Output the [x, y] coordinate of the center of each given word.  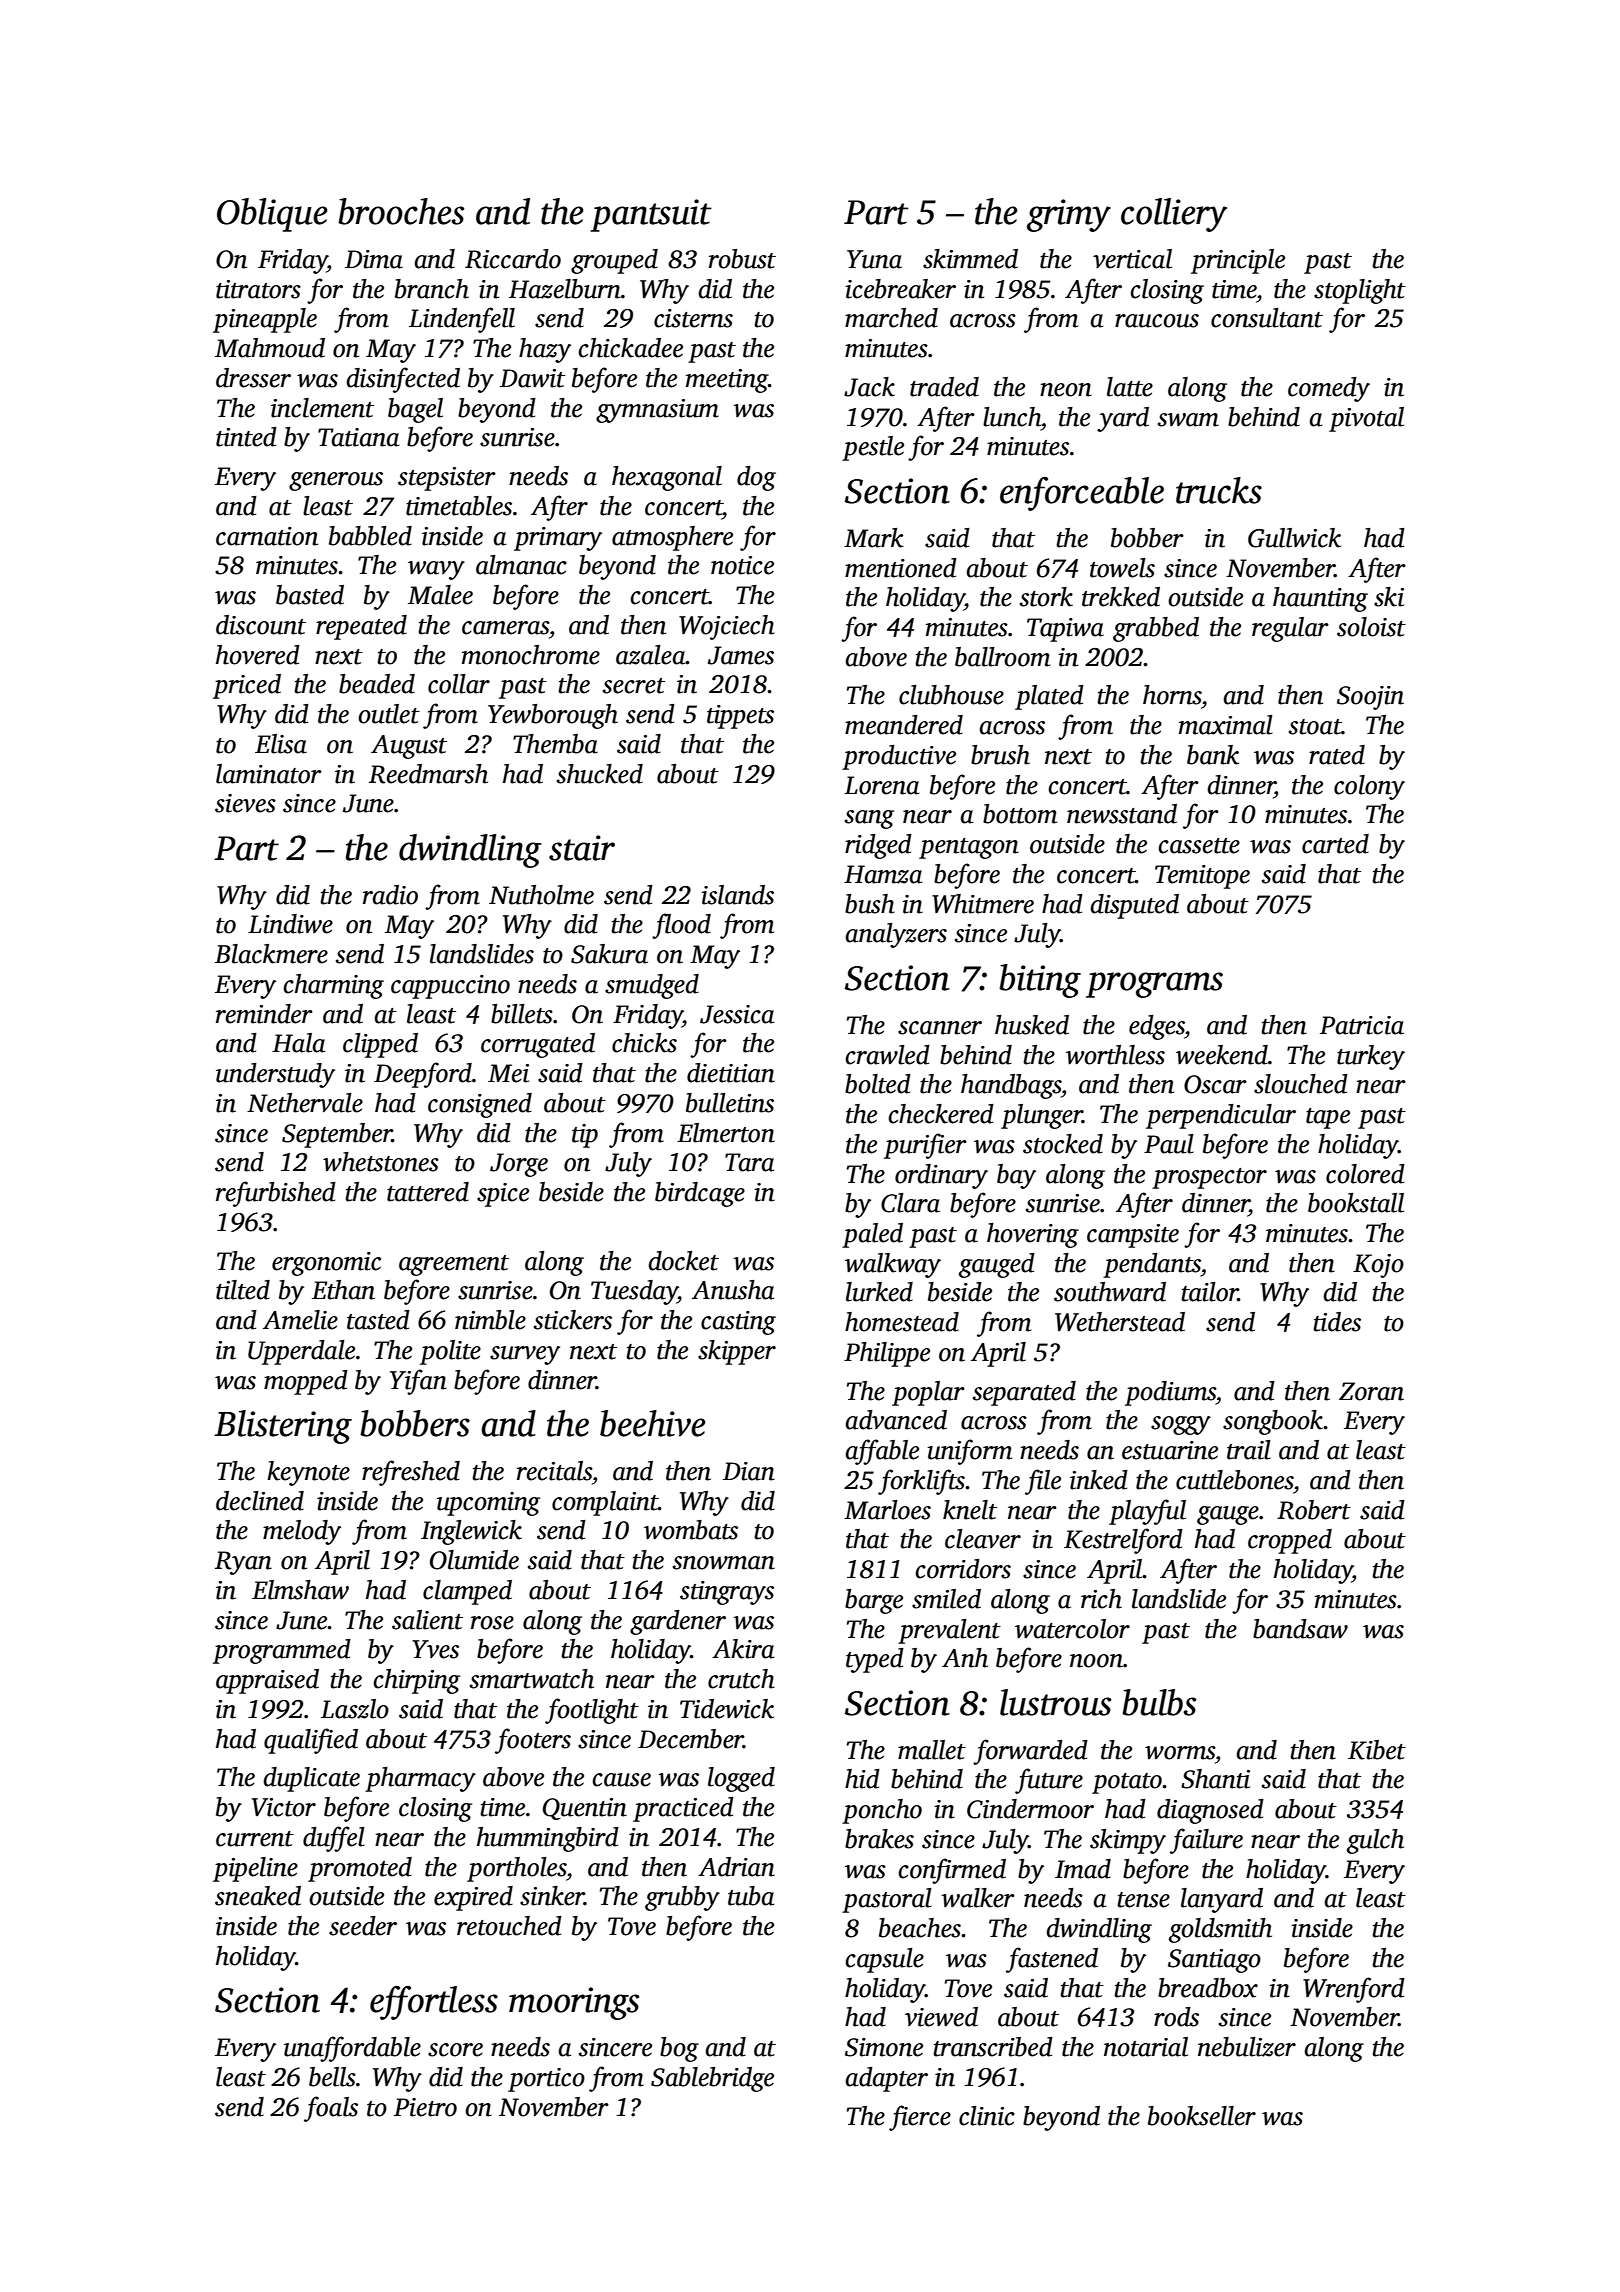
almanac [521, 565]
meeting [727, 381]
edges [1157, 1027]
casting [738, 1323]
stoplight [1360, 291]
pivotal [1366, 419]
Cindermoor [1030, 1809]
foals [331, 2109]
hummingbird [548, 1839]
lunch [1012, 417]
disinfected [403, 380]
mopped [306, 1382]
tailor [1209, 1292]
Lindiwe [290, 924]
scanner [940, 1028]
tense [1143, 1900]
